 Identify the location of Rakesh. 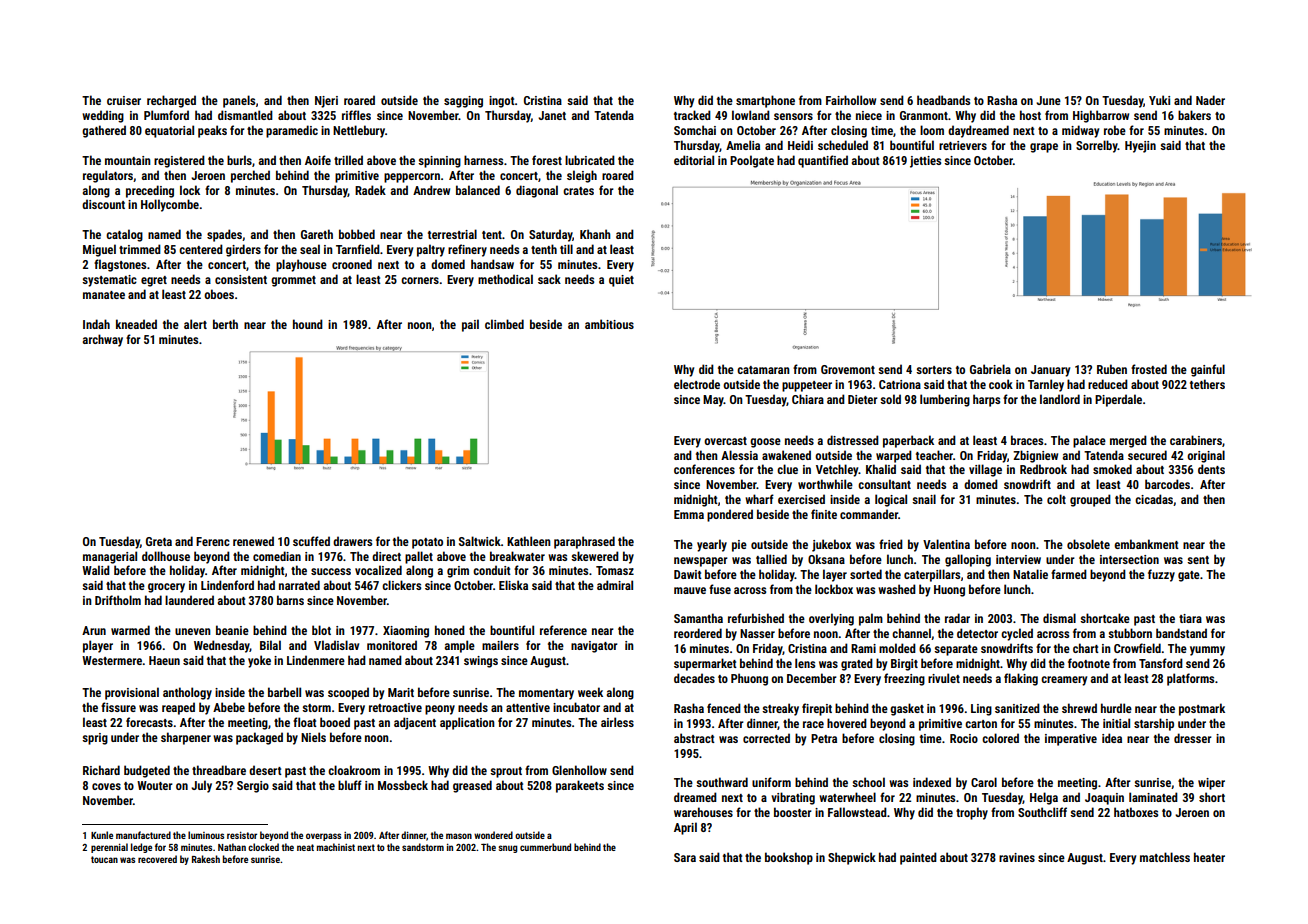
(206, 859).
